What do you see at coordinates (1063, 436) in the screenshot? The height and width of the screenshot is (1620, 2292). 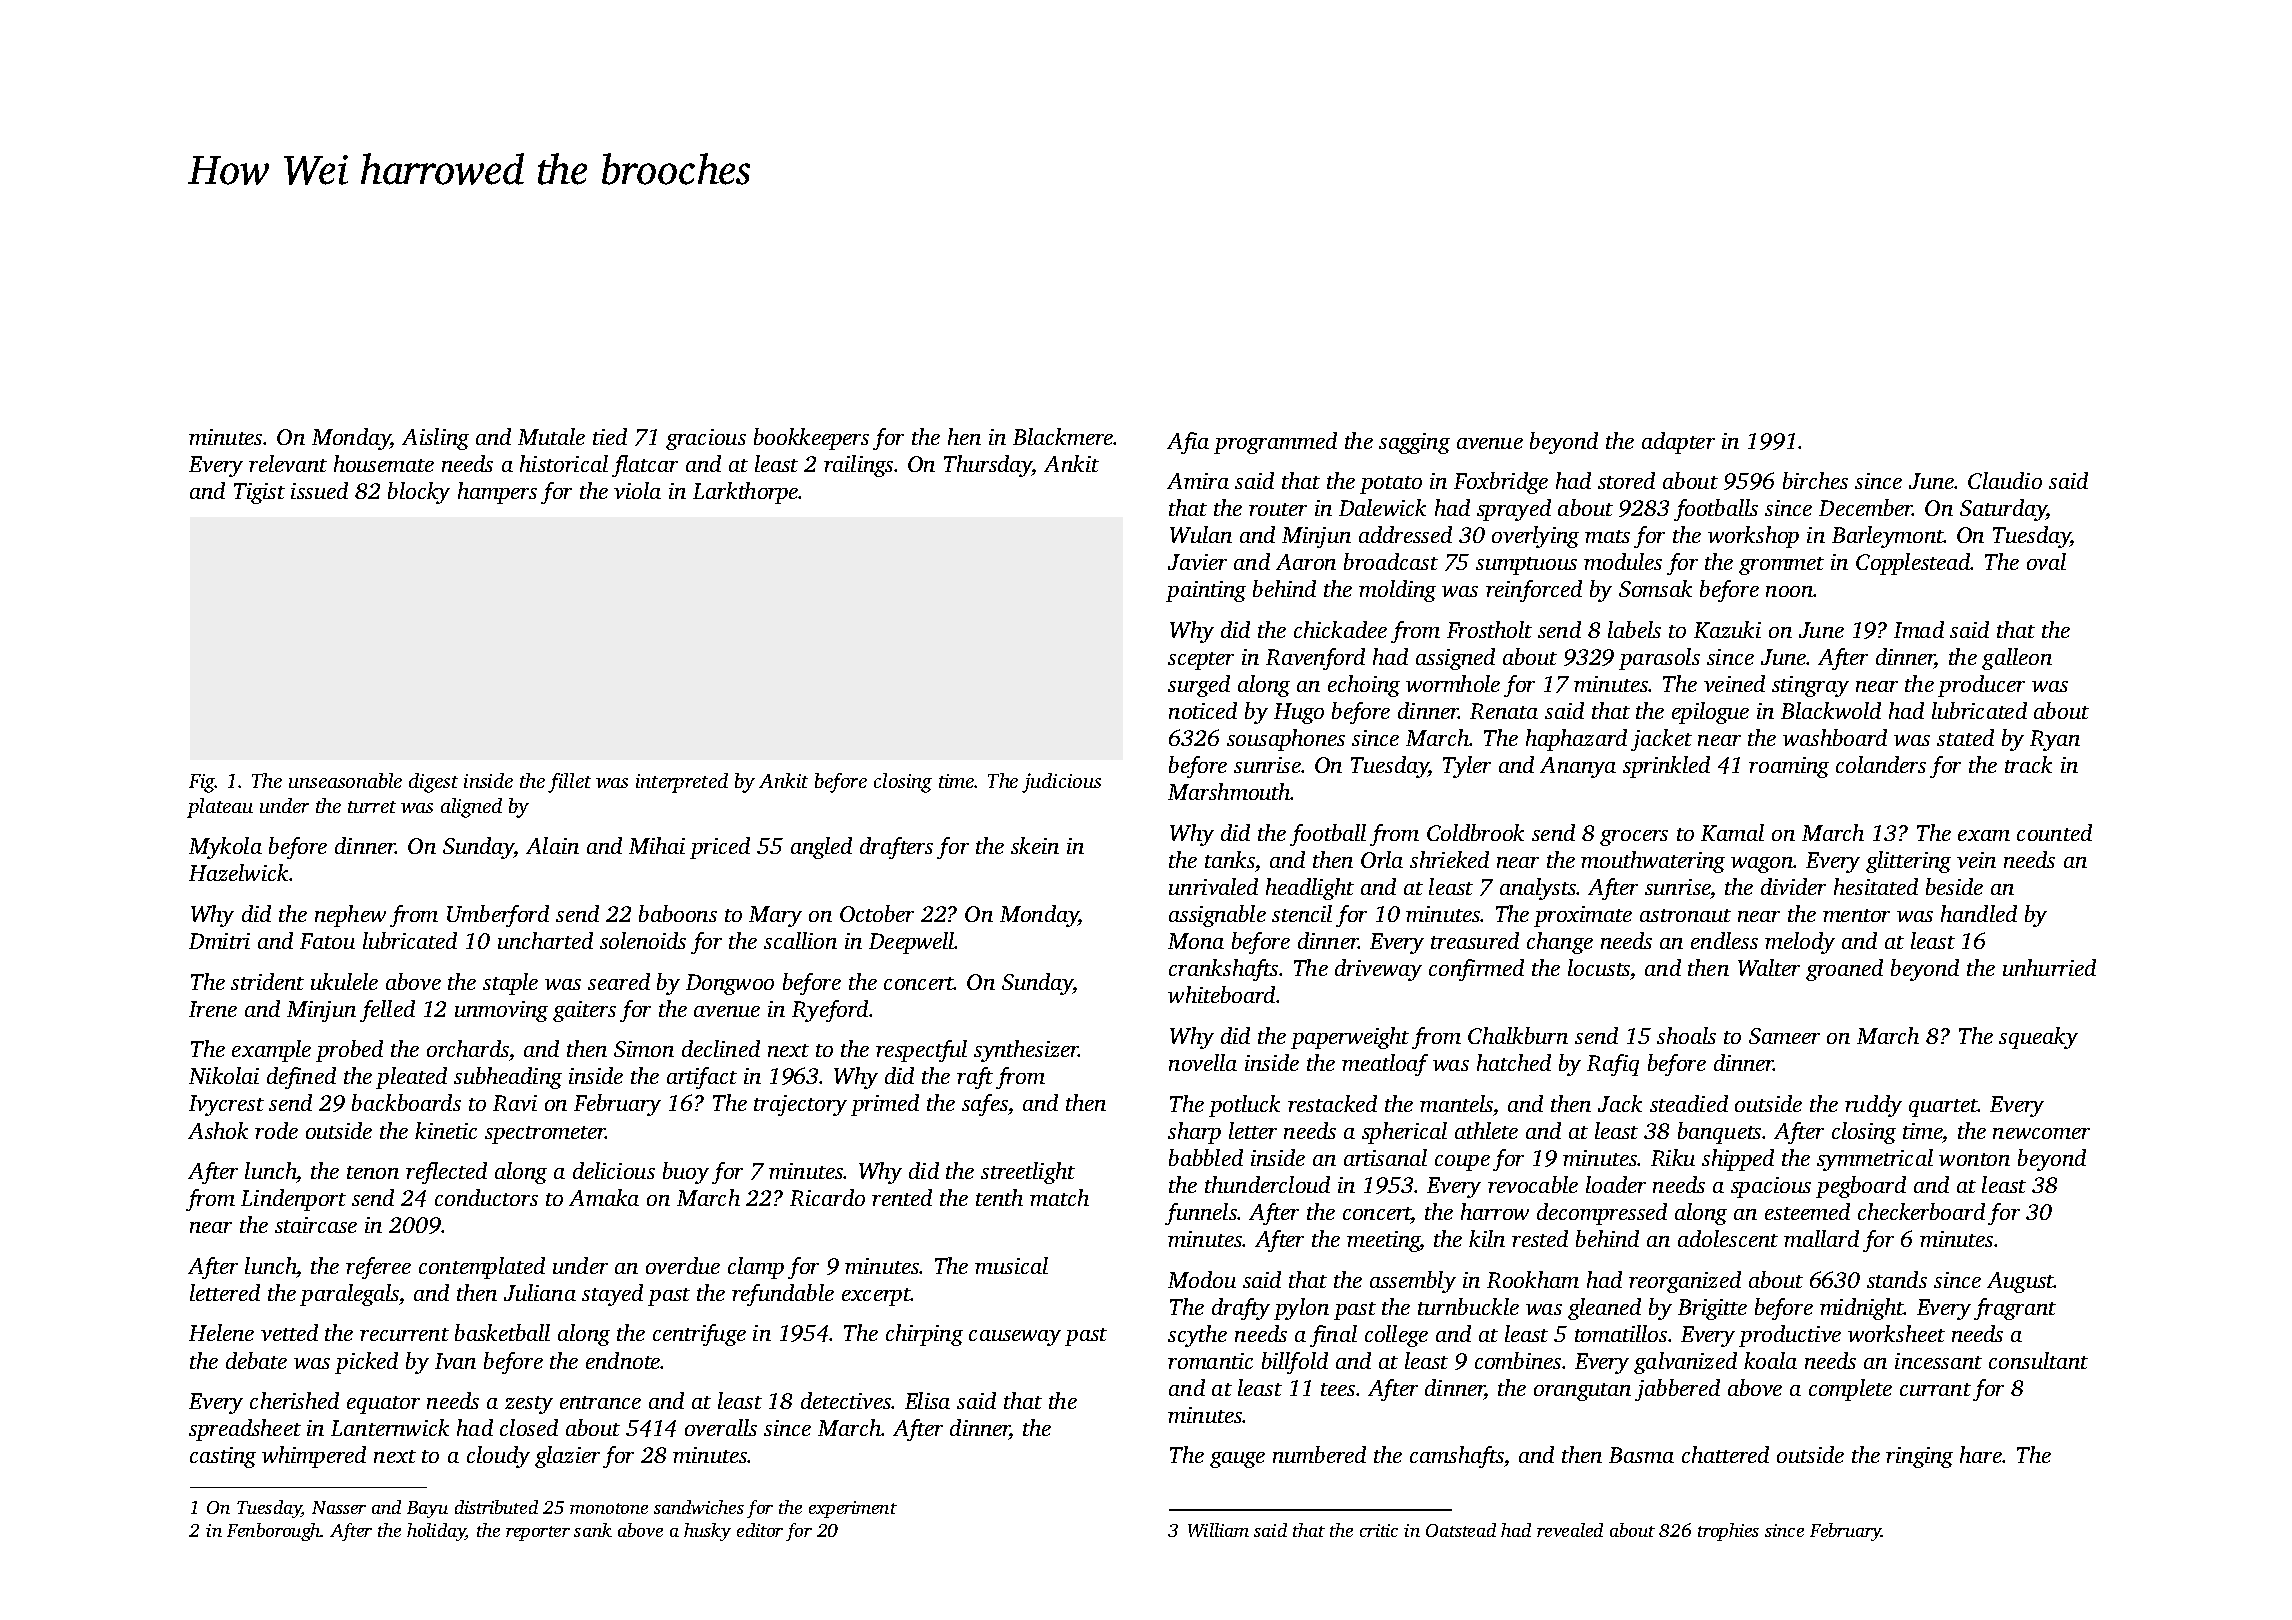 I see `Blackmere` at bounding box center [1063, 436].
